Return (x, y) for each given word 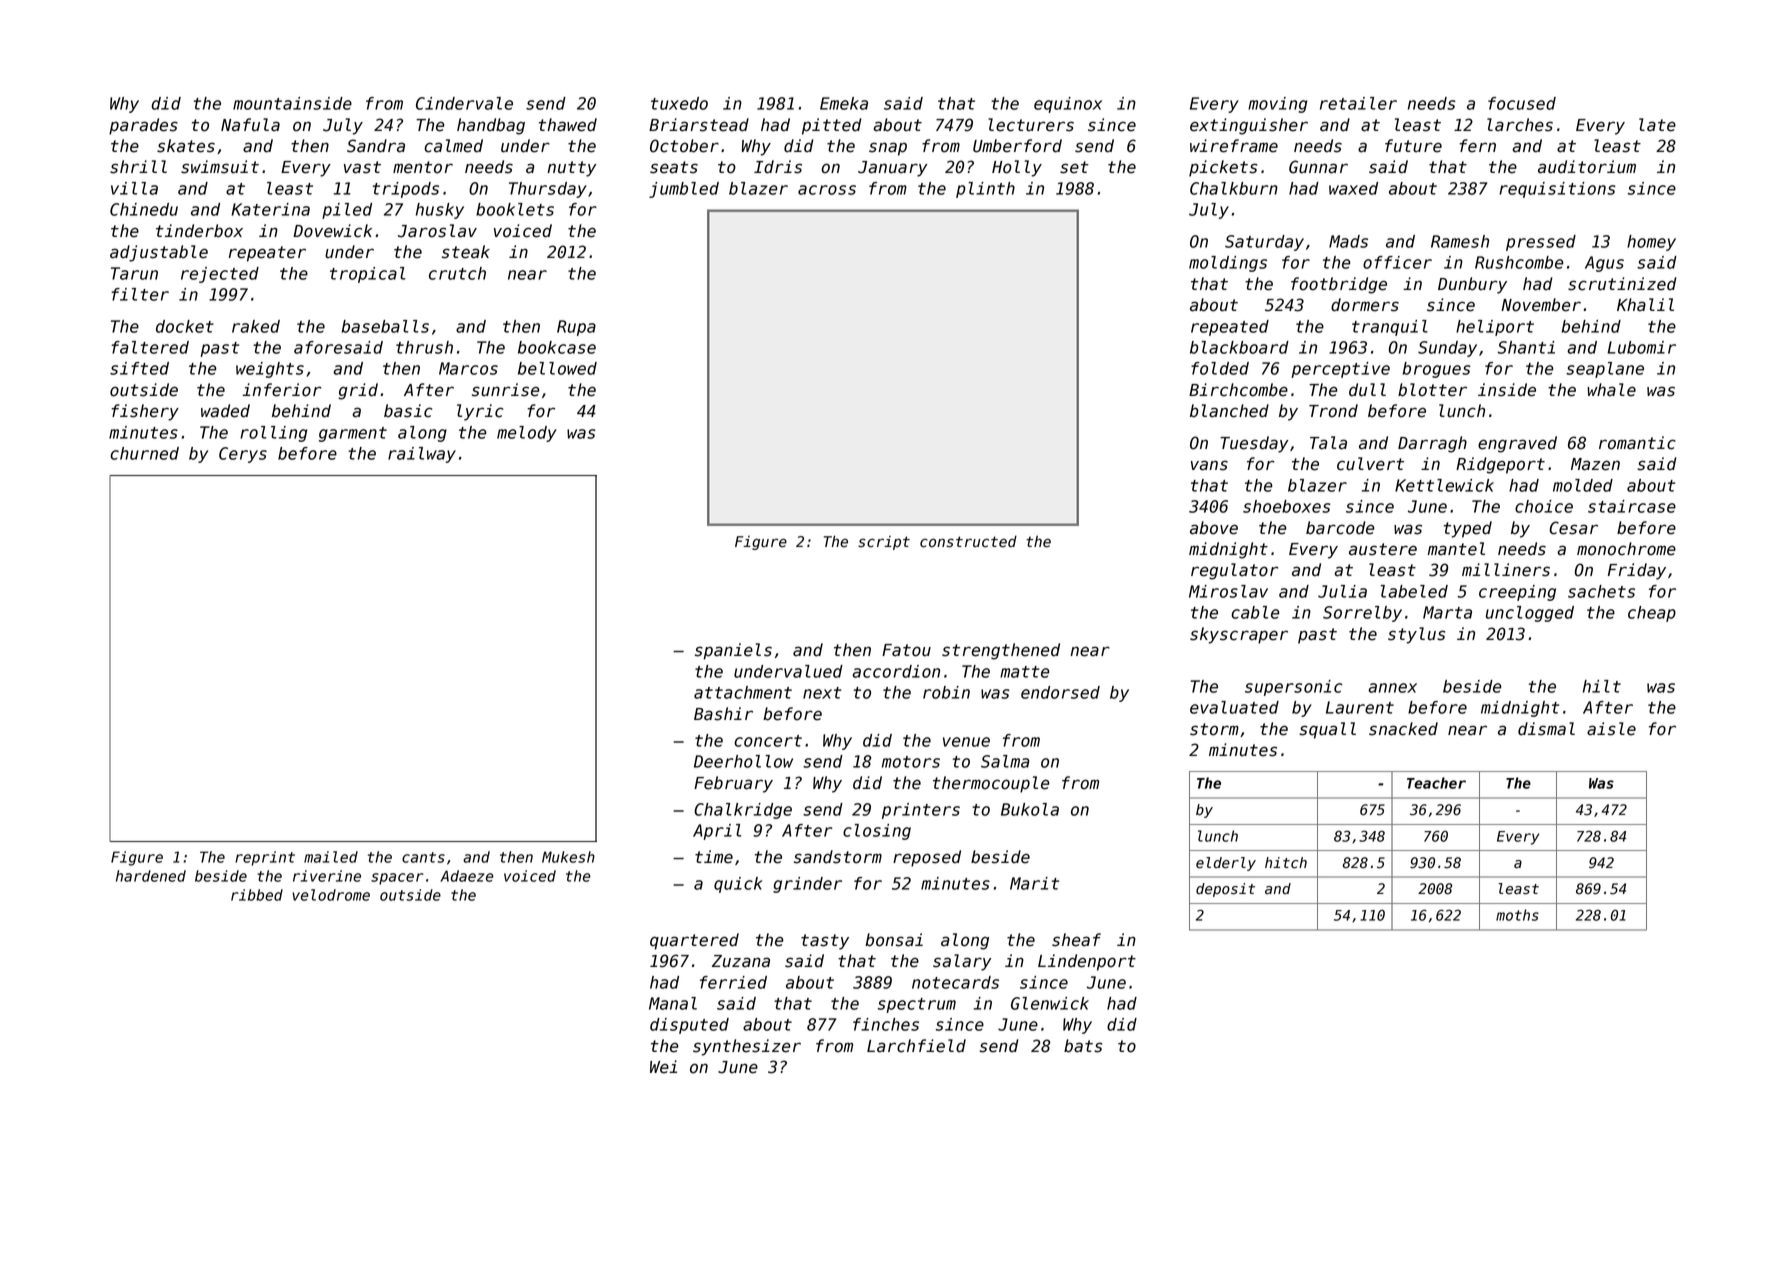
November (1541, 305)
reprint (265, 858)
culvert (1370, 464)
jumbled (684, 190)
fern (1477, 146)
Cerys (243, 455)
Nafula (250, 125)
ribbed (257, 895)
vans (1209, 465)
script (884, 543)
